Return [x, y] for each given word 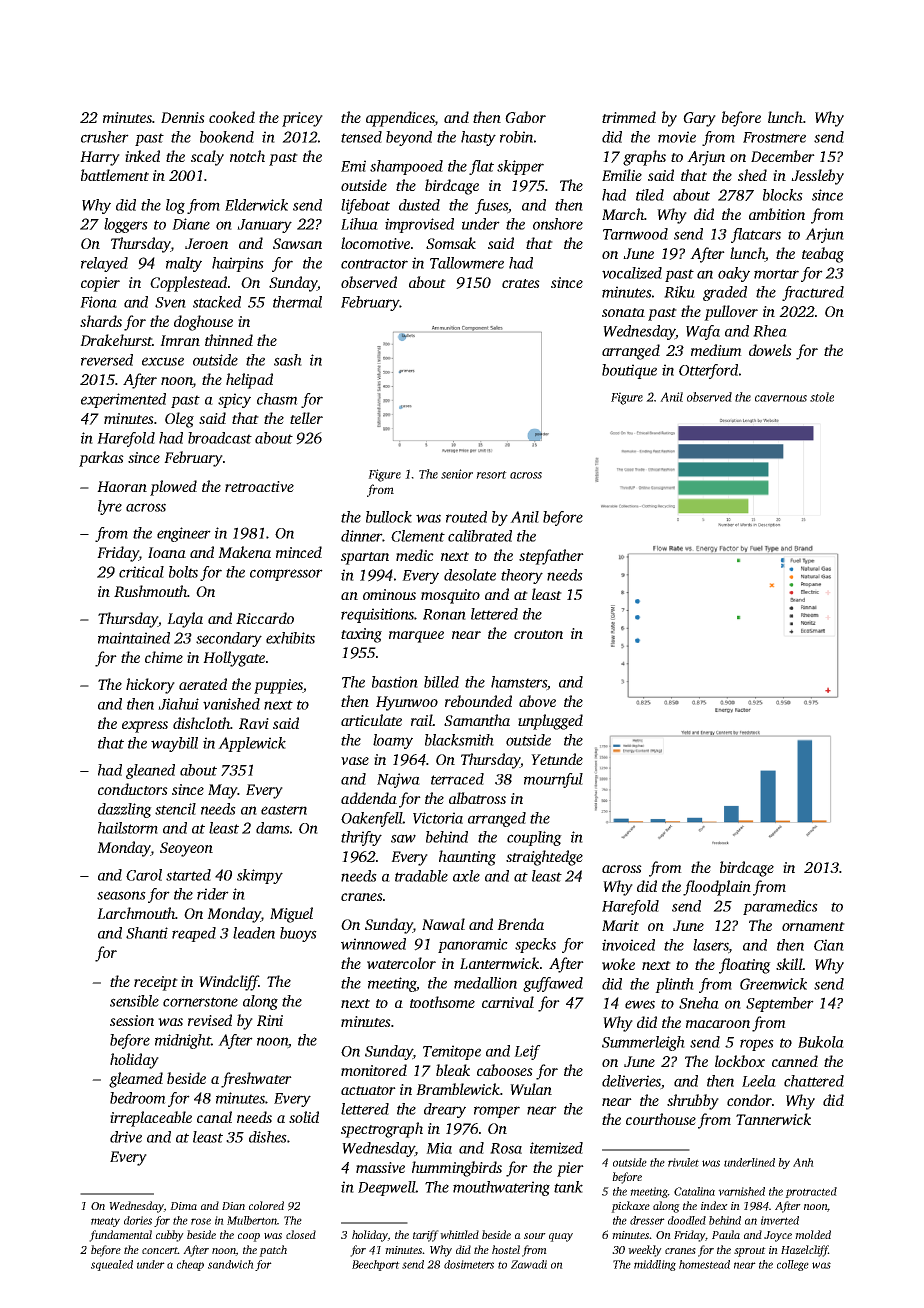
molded [813, 1234]
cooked [232, 117]
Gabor [525, 117]
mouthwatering [501, 1188]
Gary [699, 119]
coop [249, 1237]
